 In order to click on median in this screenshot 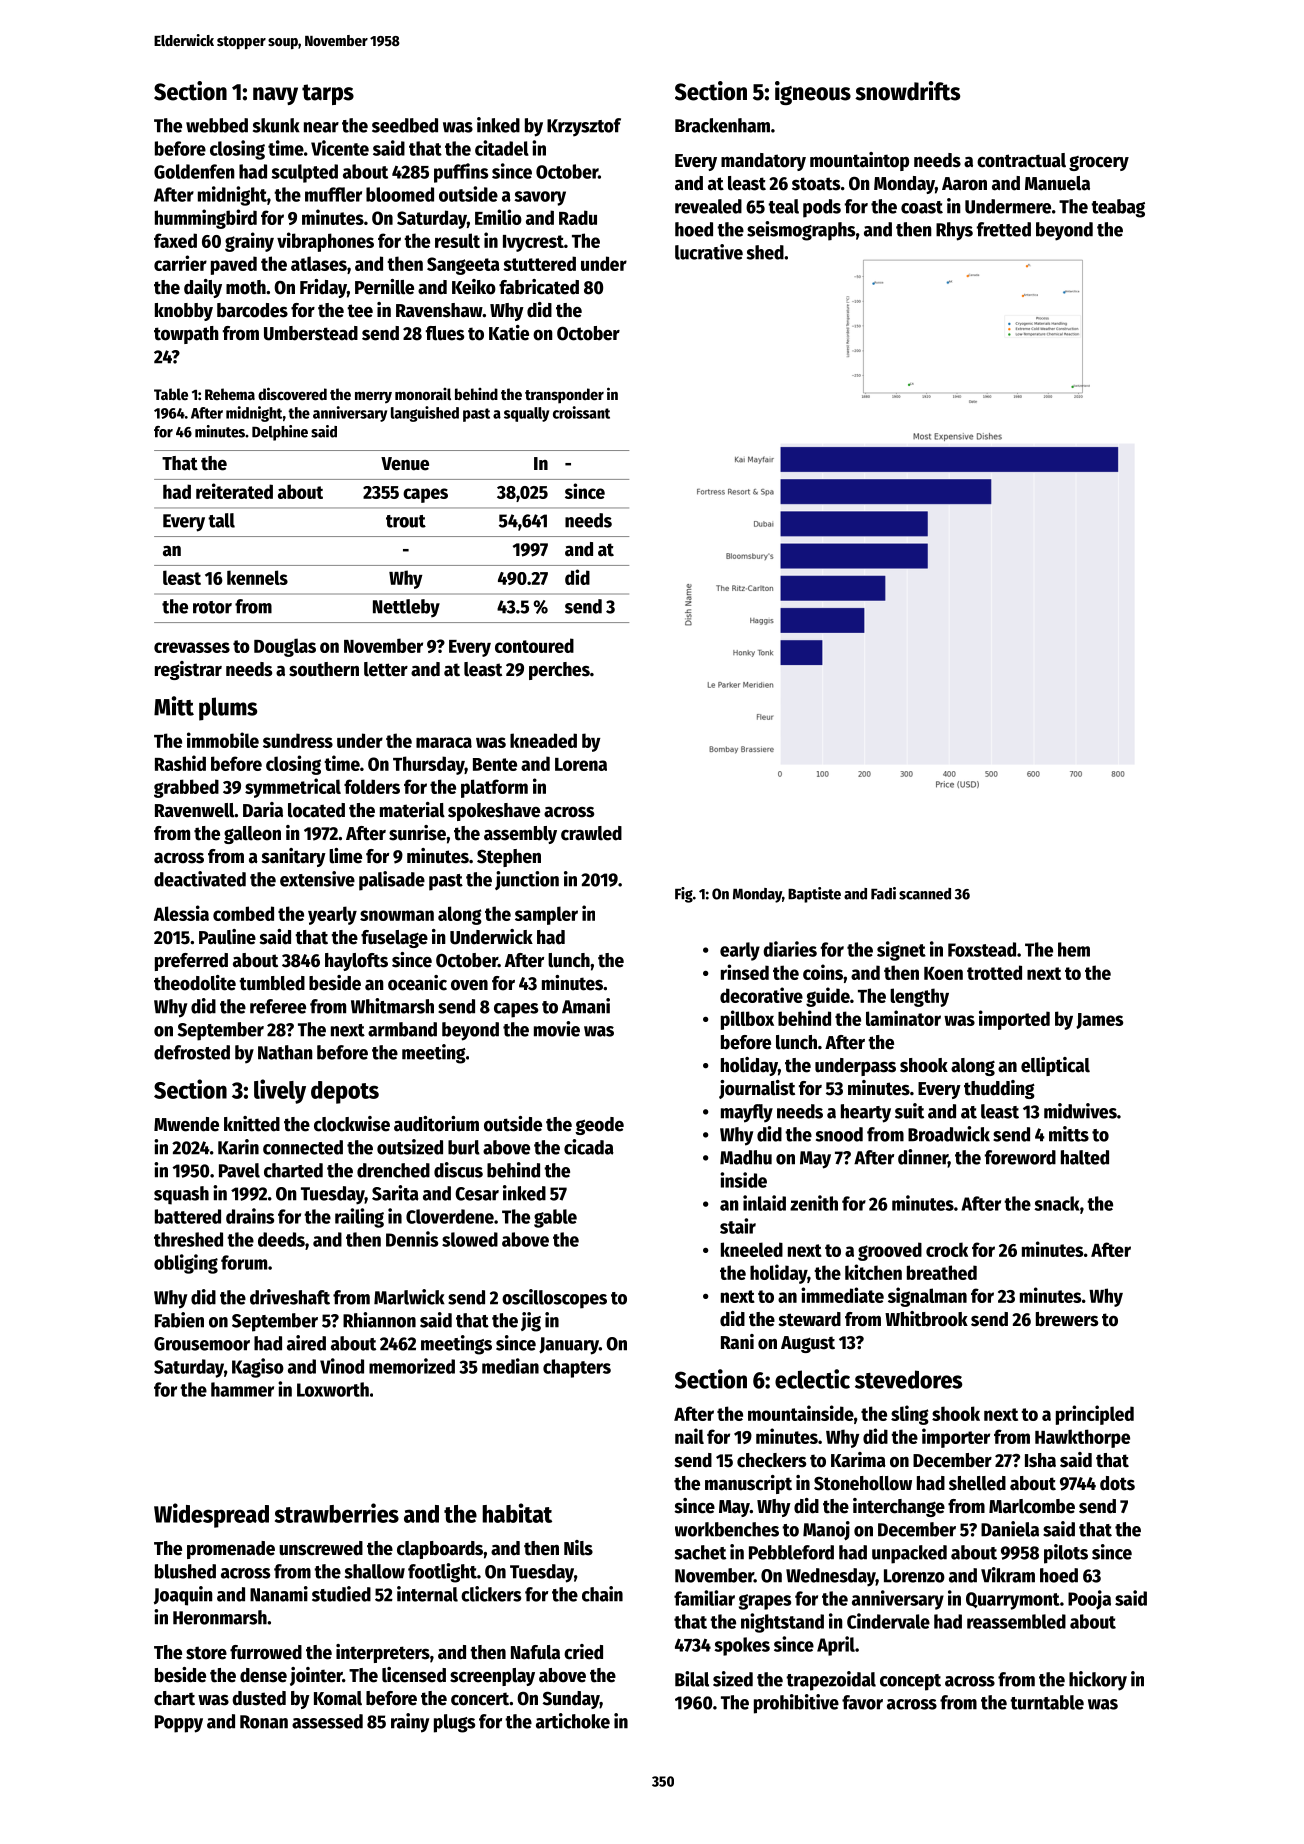, I will do `click(510, 1366)`.
